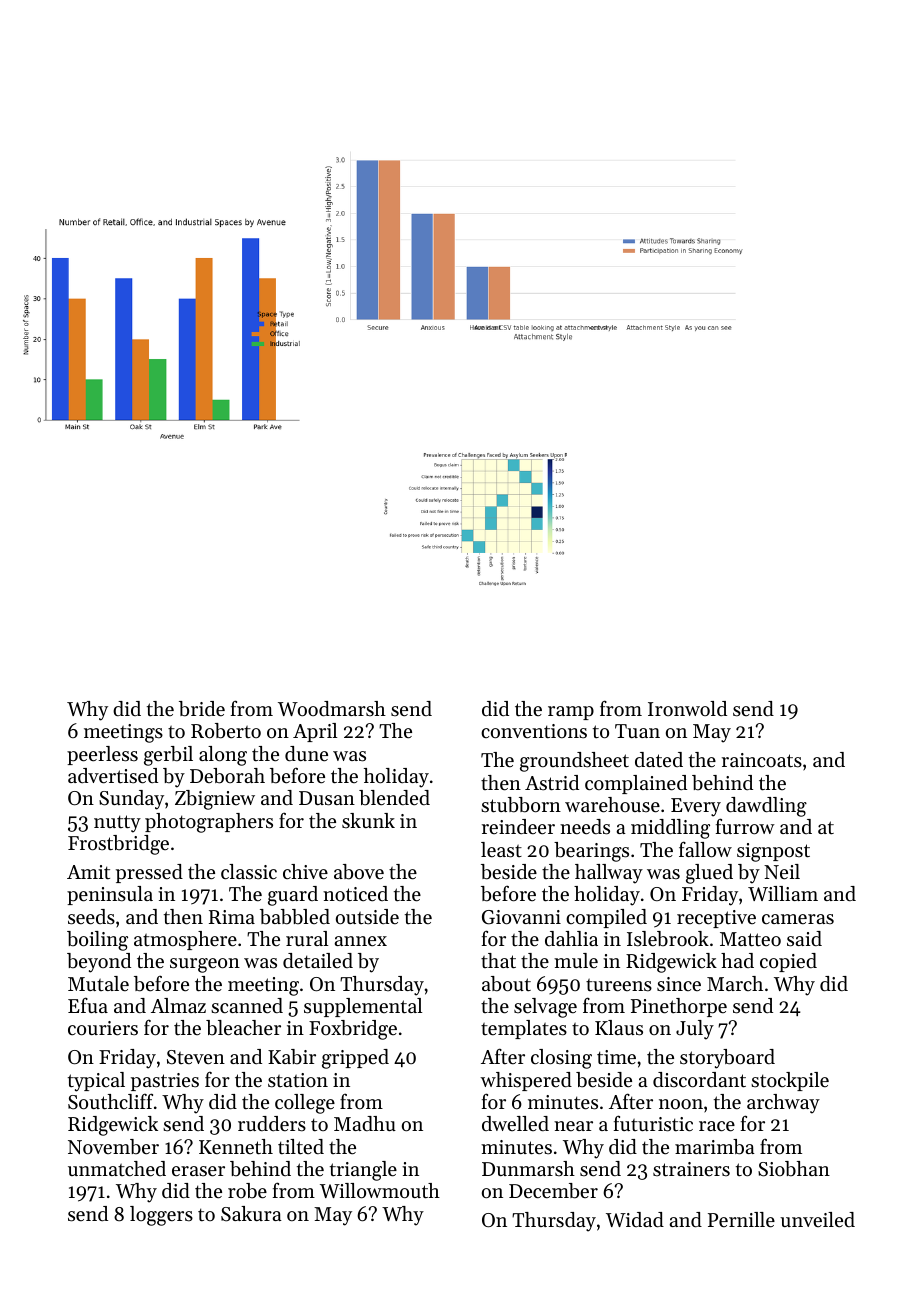 The image size is (924, 1314). I want to click on bearings, so click(591, 852).
